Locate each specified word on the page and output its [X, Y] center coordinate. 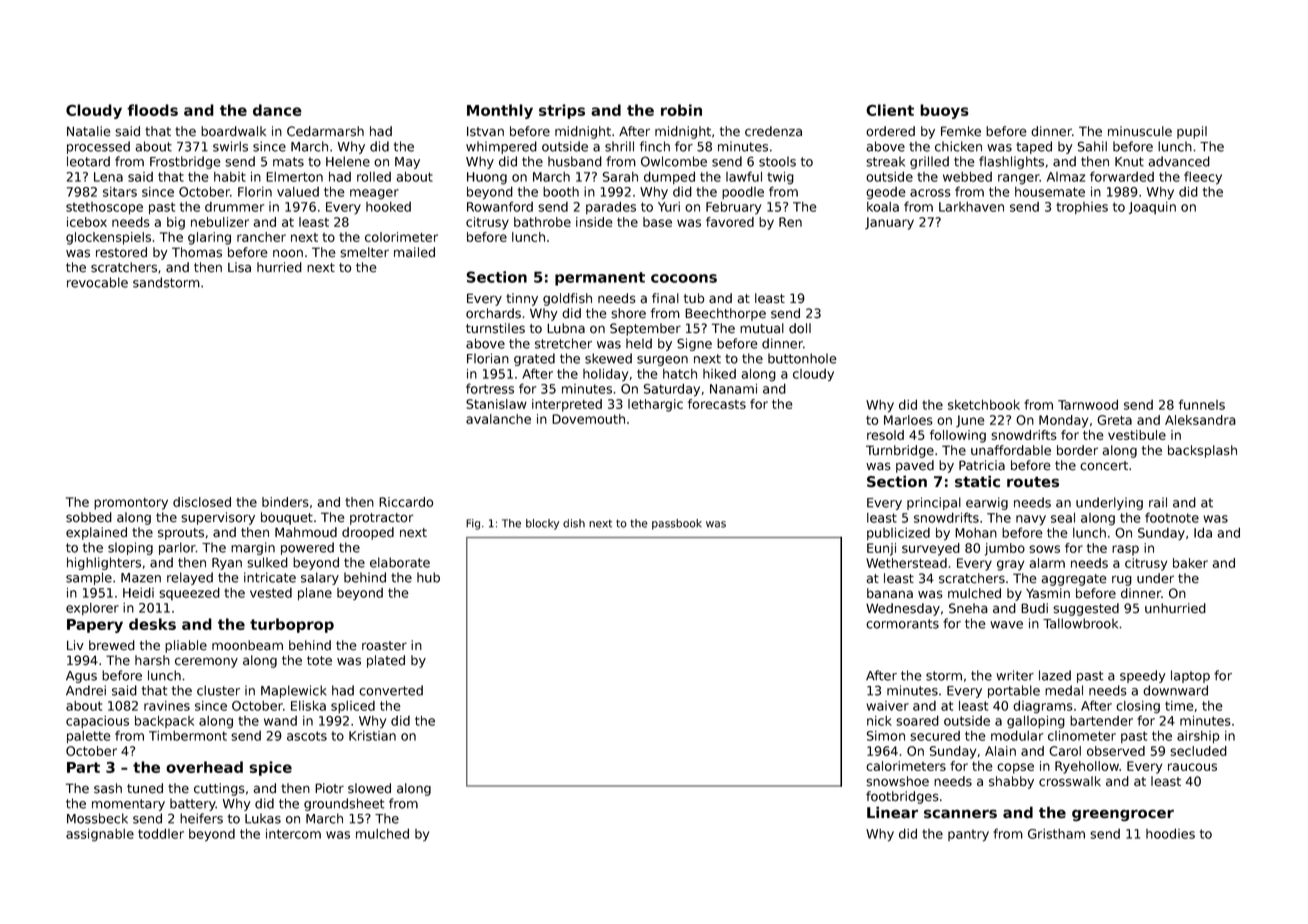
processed [98, 147]
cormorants [902, 624]
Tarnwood [1088, 404]
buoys [944, 111]
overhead [204, 767]
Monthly [500, 111]
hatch [680, 374]
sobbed [89, 517]
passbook [677, 524]
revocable [97, 282]
